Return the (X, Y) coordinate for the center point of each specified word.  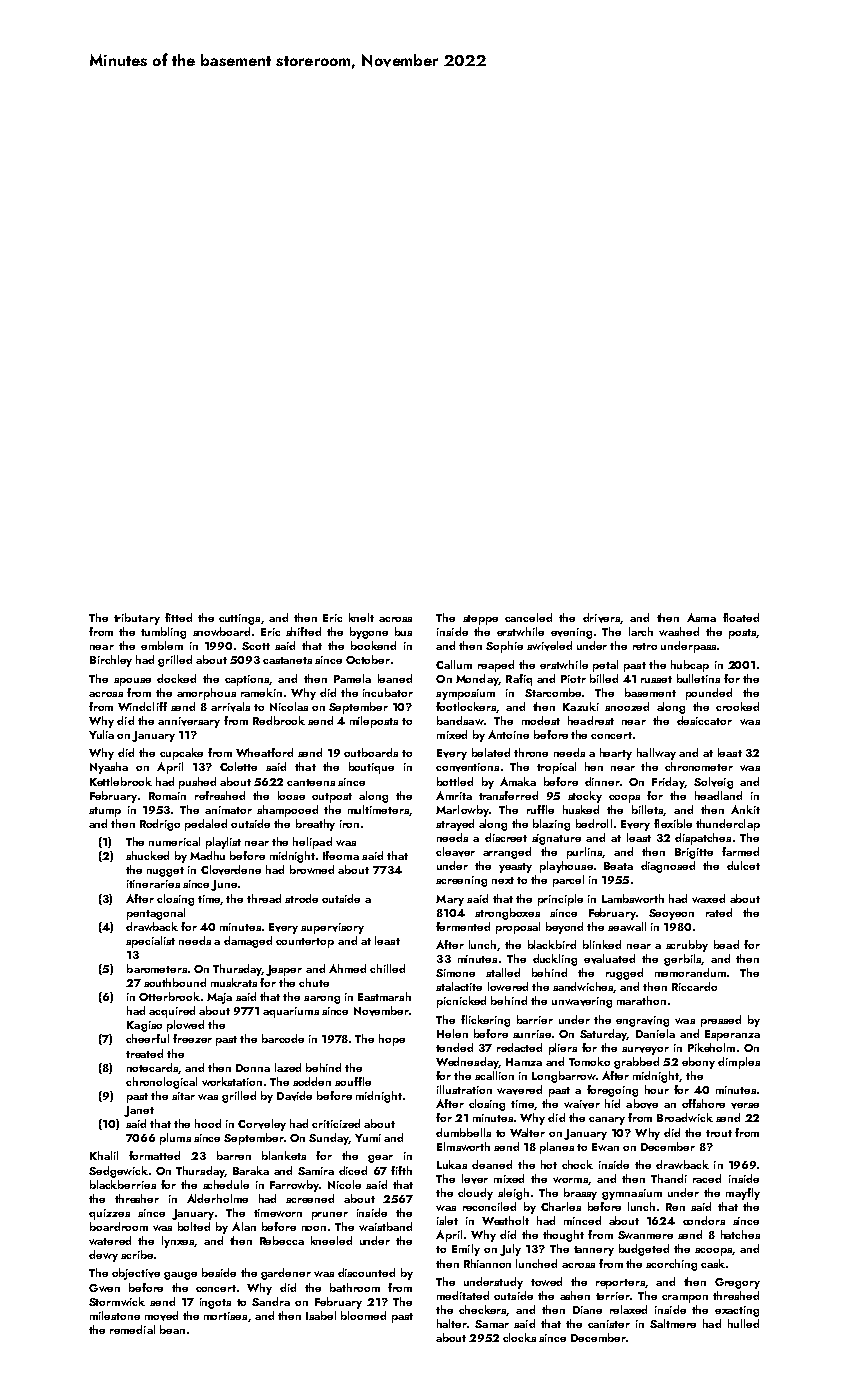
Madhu (207, 855)
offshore (703, 1103)
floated (741, 617)
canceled (528, 617)
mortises (225, 1316)
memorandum (690, 972)
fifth (401, 1170)
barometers (157, 968)
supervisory (332, 928)
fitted (178, 617)
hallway (656, 754)
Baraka (251, 1170)
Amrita (454, 795)
